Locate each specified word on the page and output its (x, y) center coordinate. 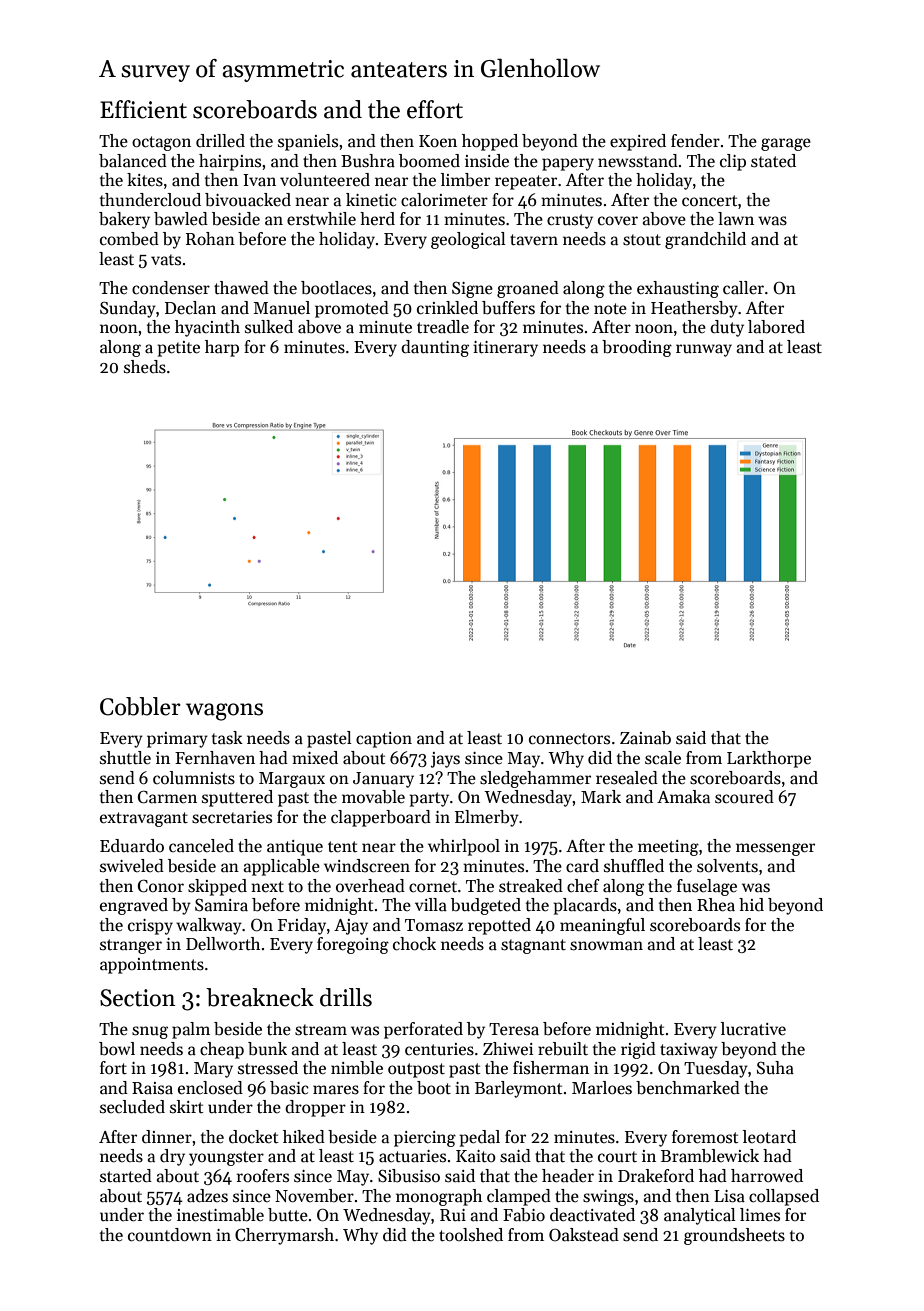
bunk (267, 1049)
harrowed (767, 1176)
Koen (438, 141)
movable (373, 797)
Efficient (143, 109)
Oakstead (584, 1235)
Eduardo (132, 846)
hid (751, 905)
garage (786, 144)
